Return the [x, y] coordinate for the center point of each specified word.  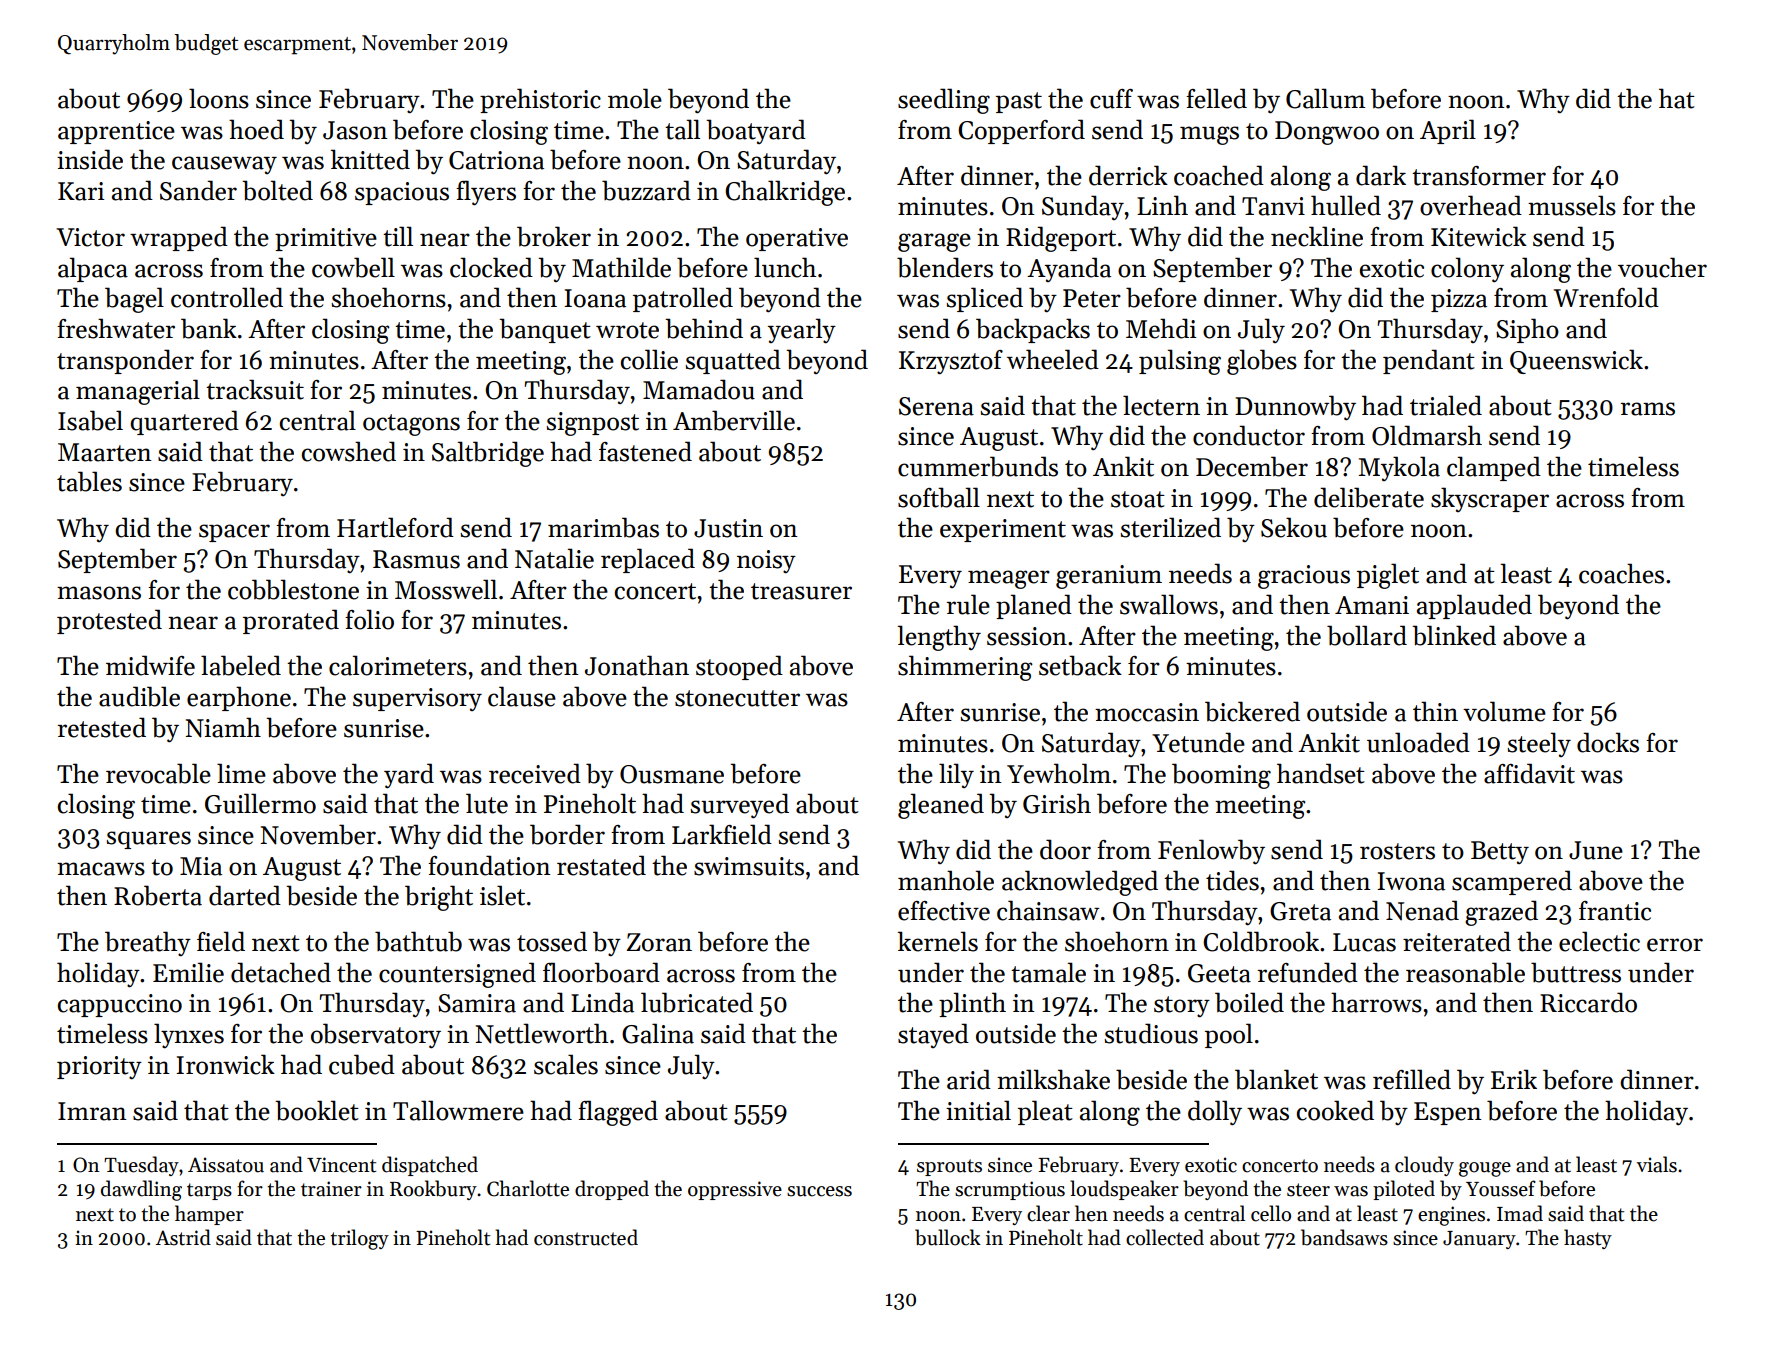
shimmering [965, 668]
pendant [1429, 361]
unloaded [1418, 742]
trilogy [359, 1239]
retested [102, 727]
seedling [944, 101]
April [1448, 131]
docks [1608, 742]
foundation [489, 865]
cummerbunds [978, 466]
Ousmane [672, 774]
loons [219, 98]
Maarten [104, 452]
